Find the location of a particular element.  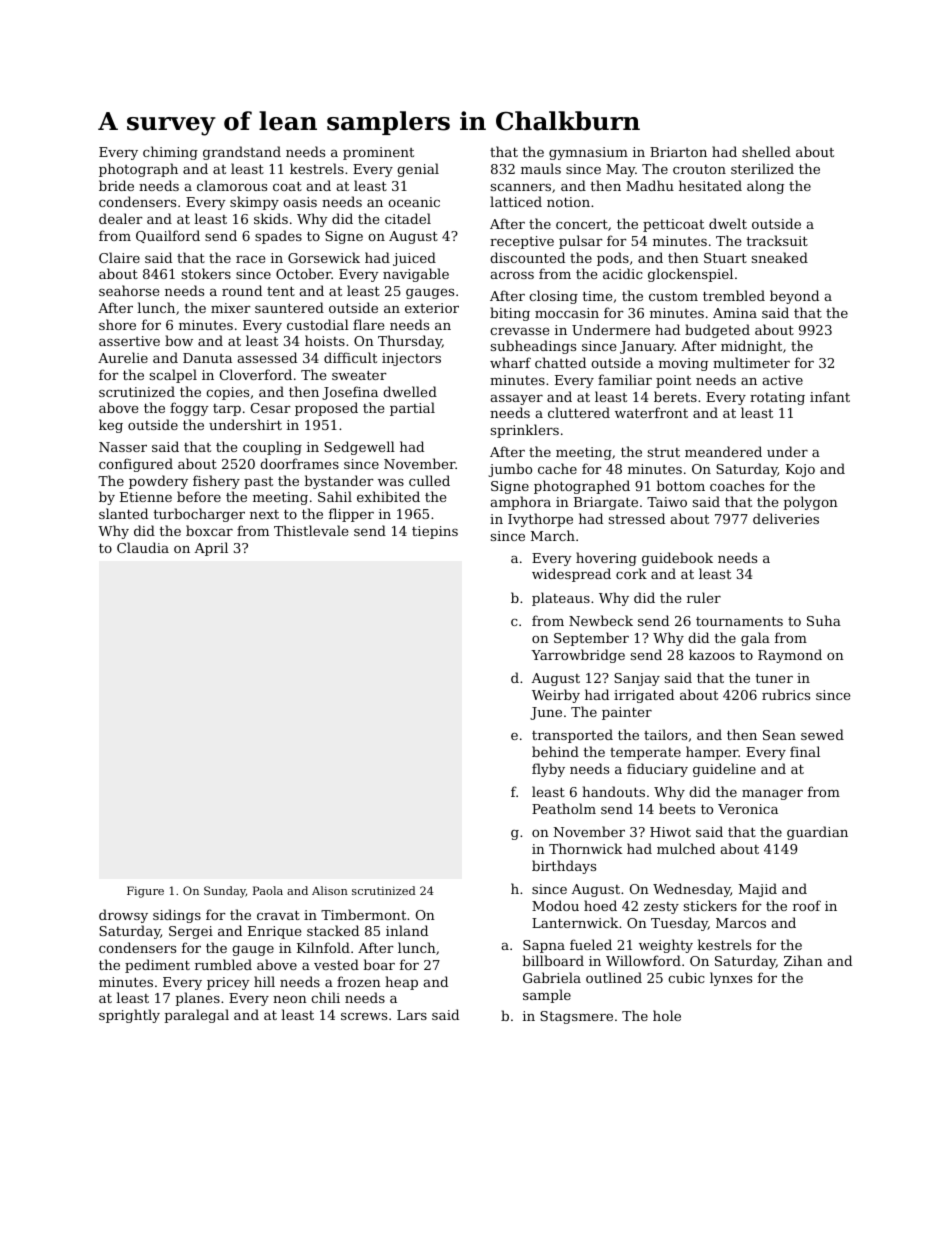

plateaus is located at coordinates (561, 599).
